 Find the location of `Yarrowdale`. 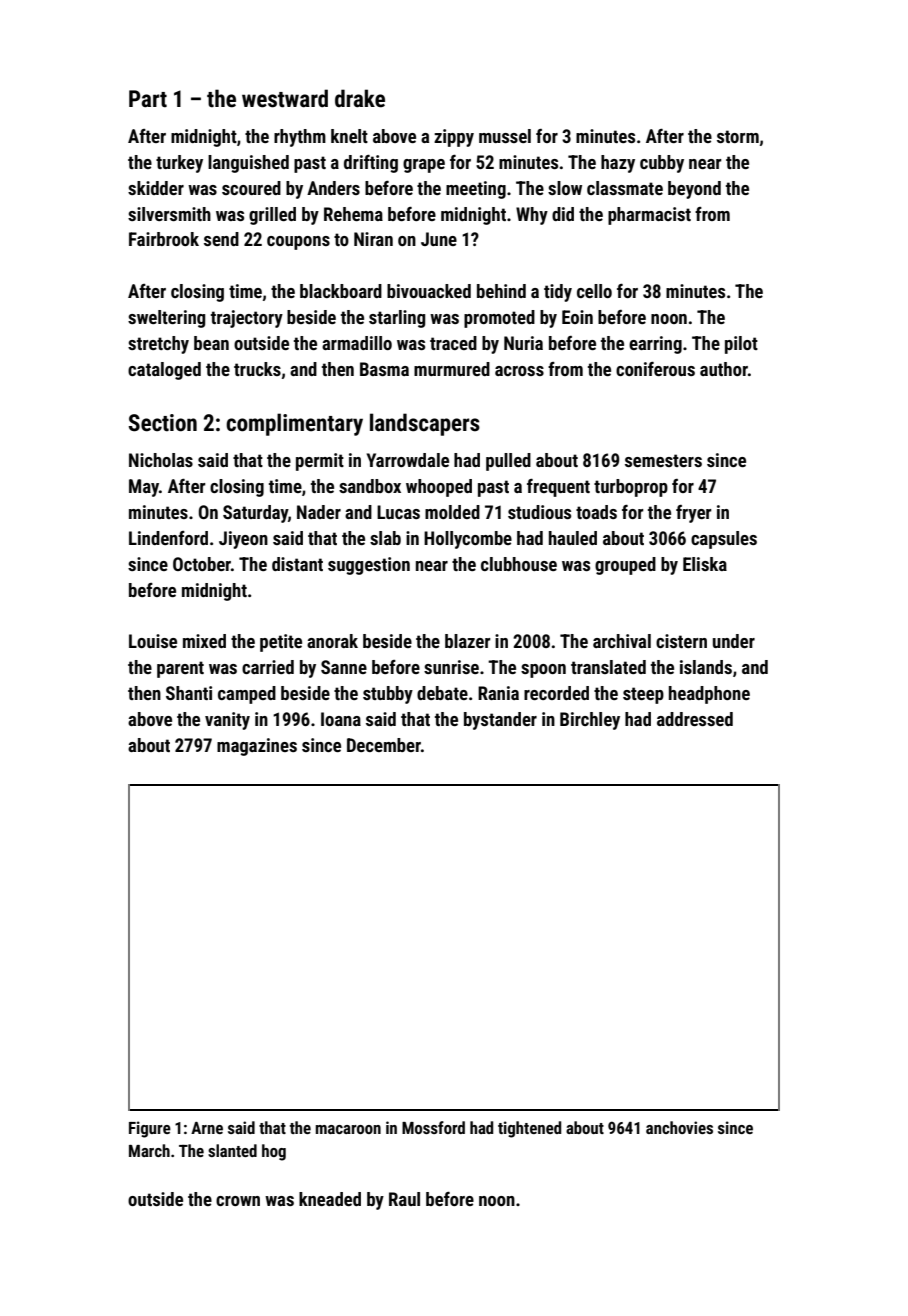

Yarrowdale is located at coordinates (408, 460).
